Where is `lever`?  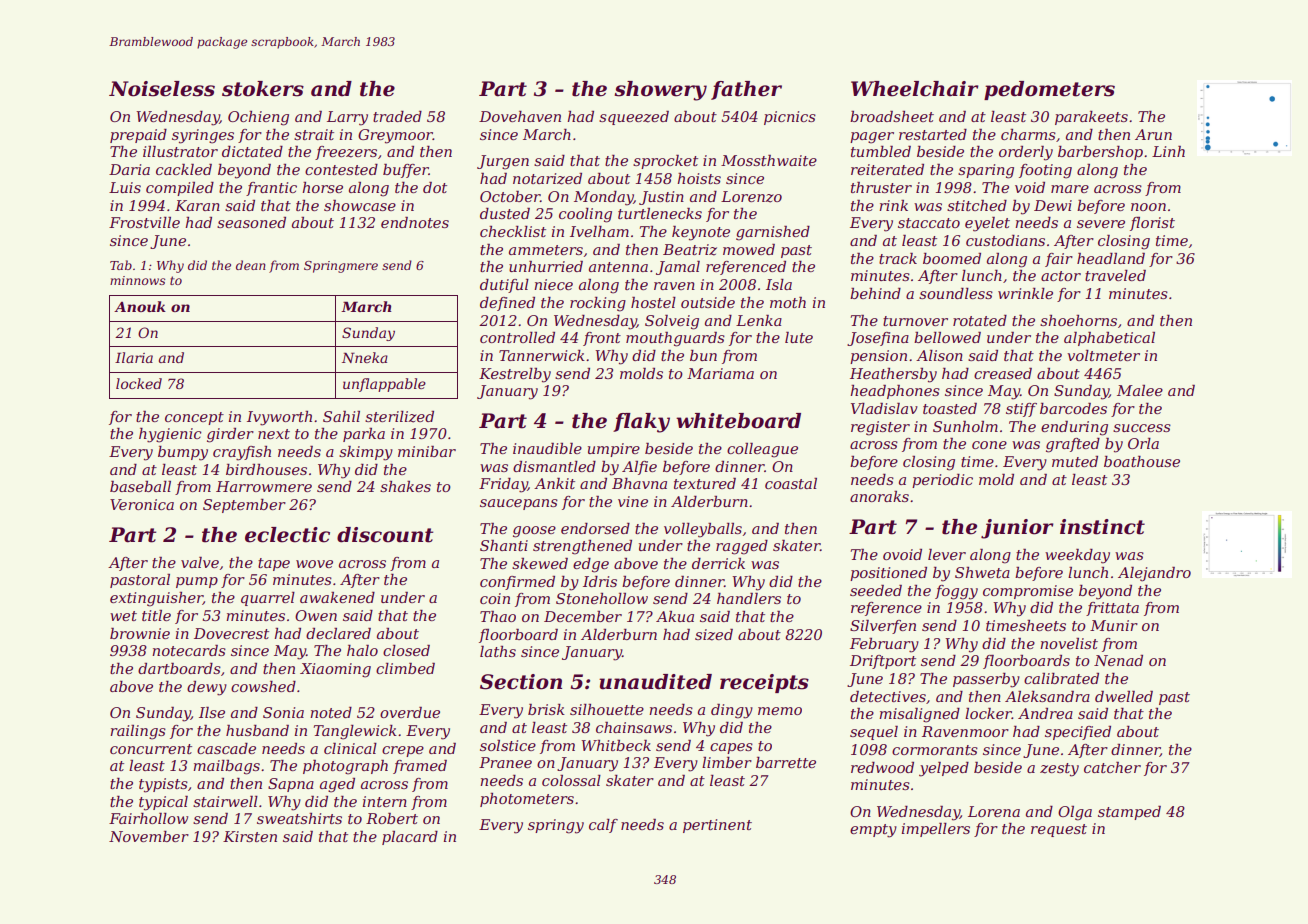 lever is located at coordinates (947, 554).
